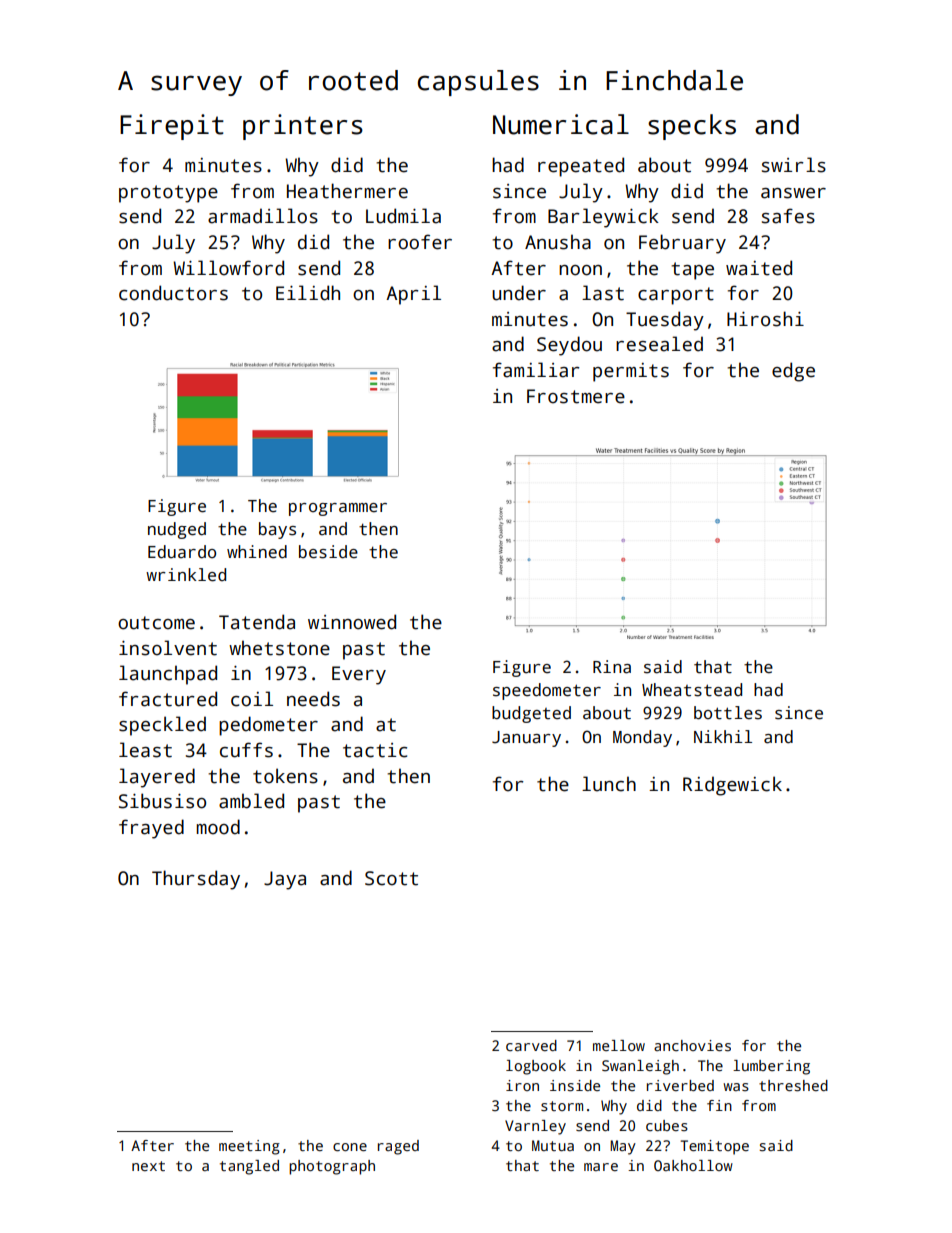  I want to click on safes, so click(788, 216).
